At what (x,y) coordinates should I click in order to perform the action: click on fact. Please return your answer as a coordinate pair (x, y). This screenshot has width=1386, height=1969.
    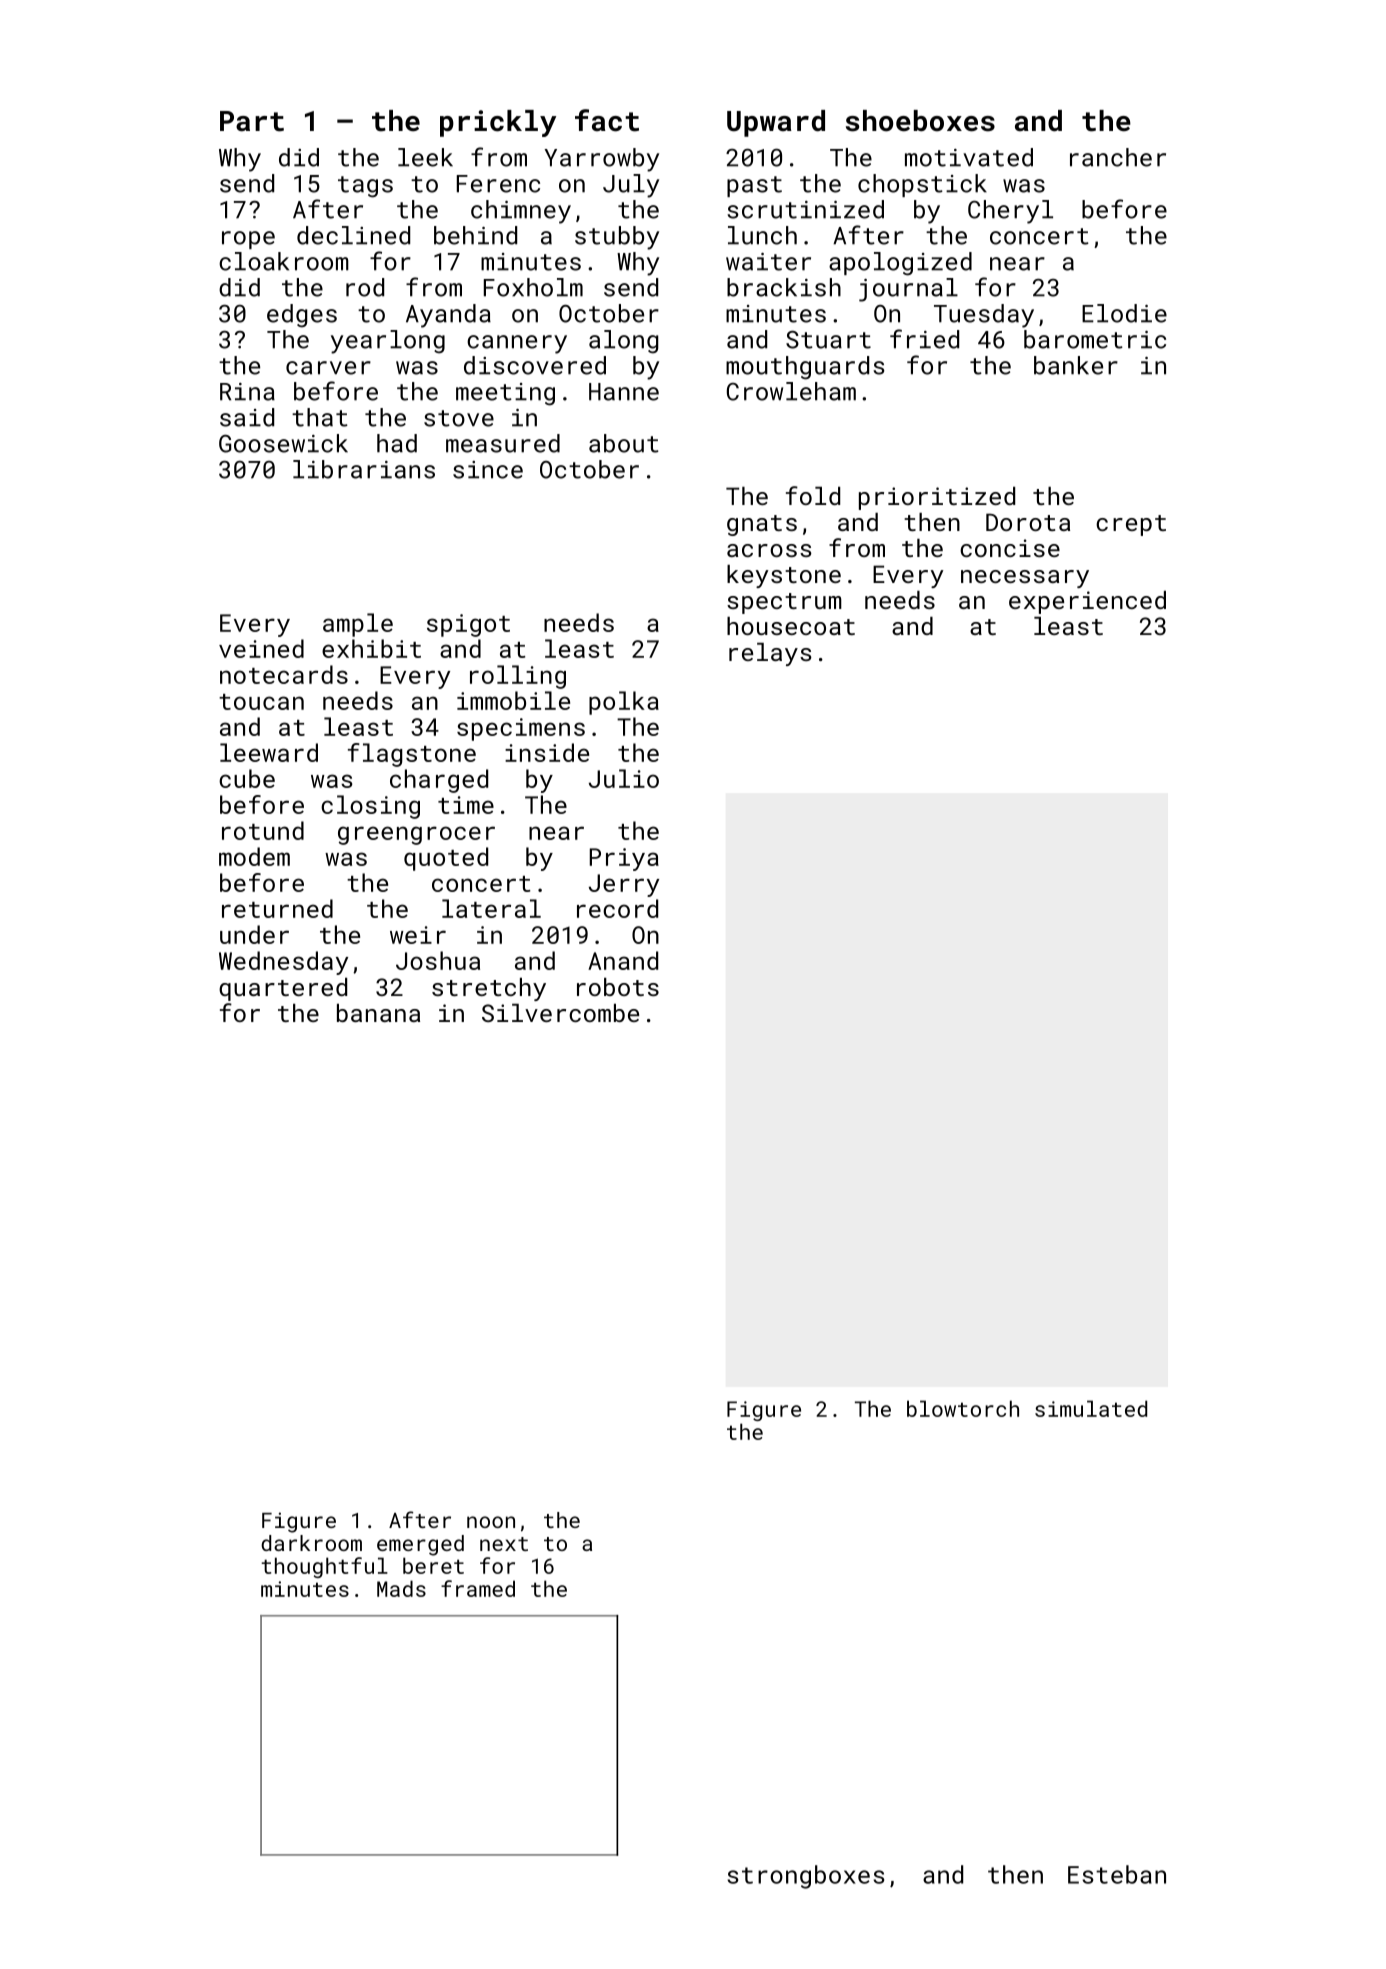
    Looking at the image, I should click on (607, 120).
